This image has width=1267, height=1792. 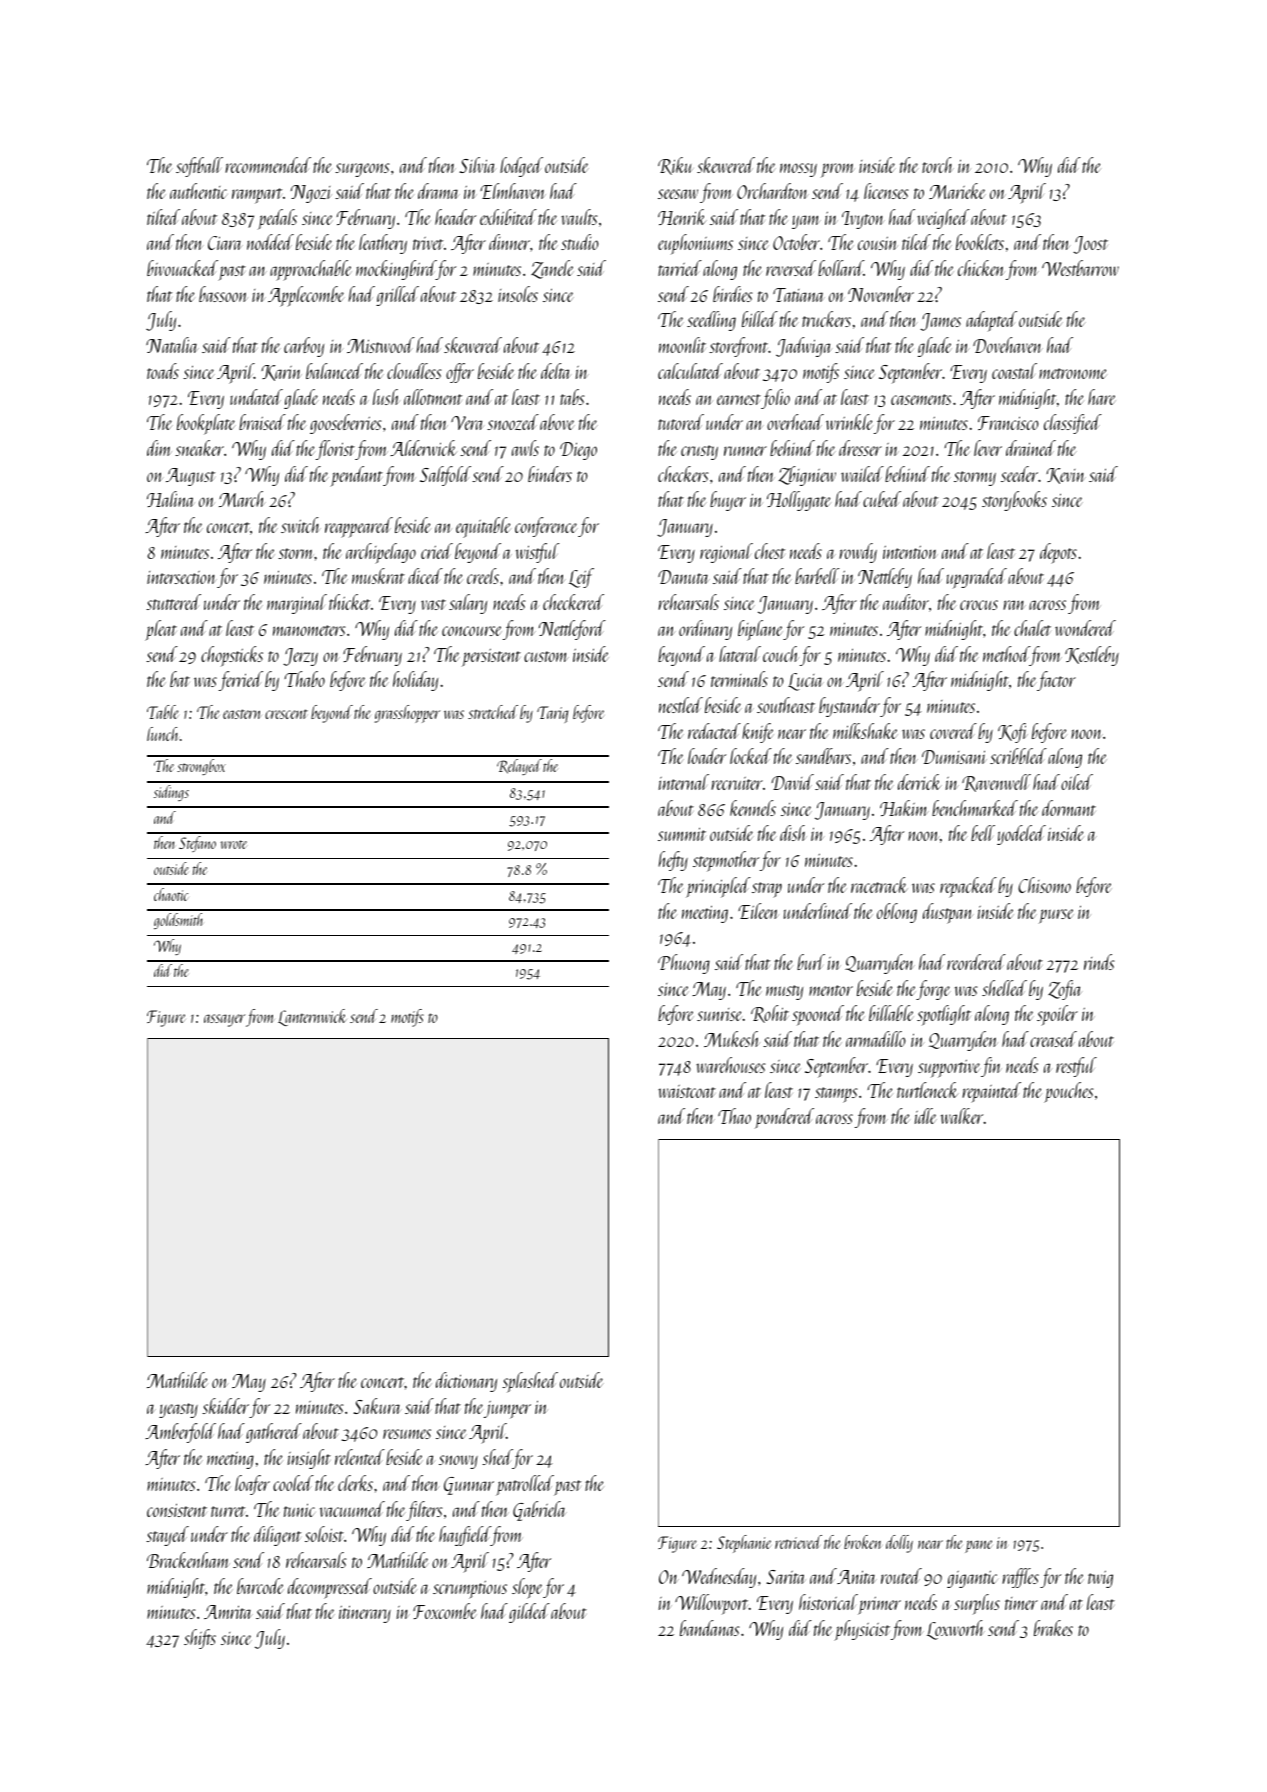 What do you see at coordinates (676, 166) in the image?
I see `Riku` at bounding box center [676, 166].
